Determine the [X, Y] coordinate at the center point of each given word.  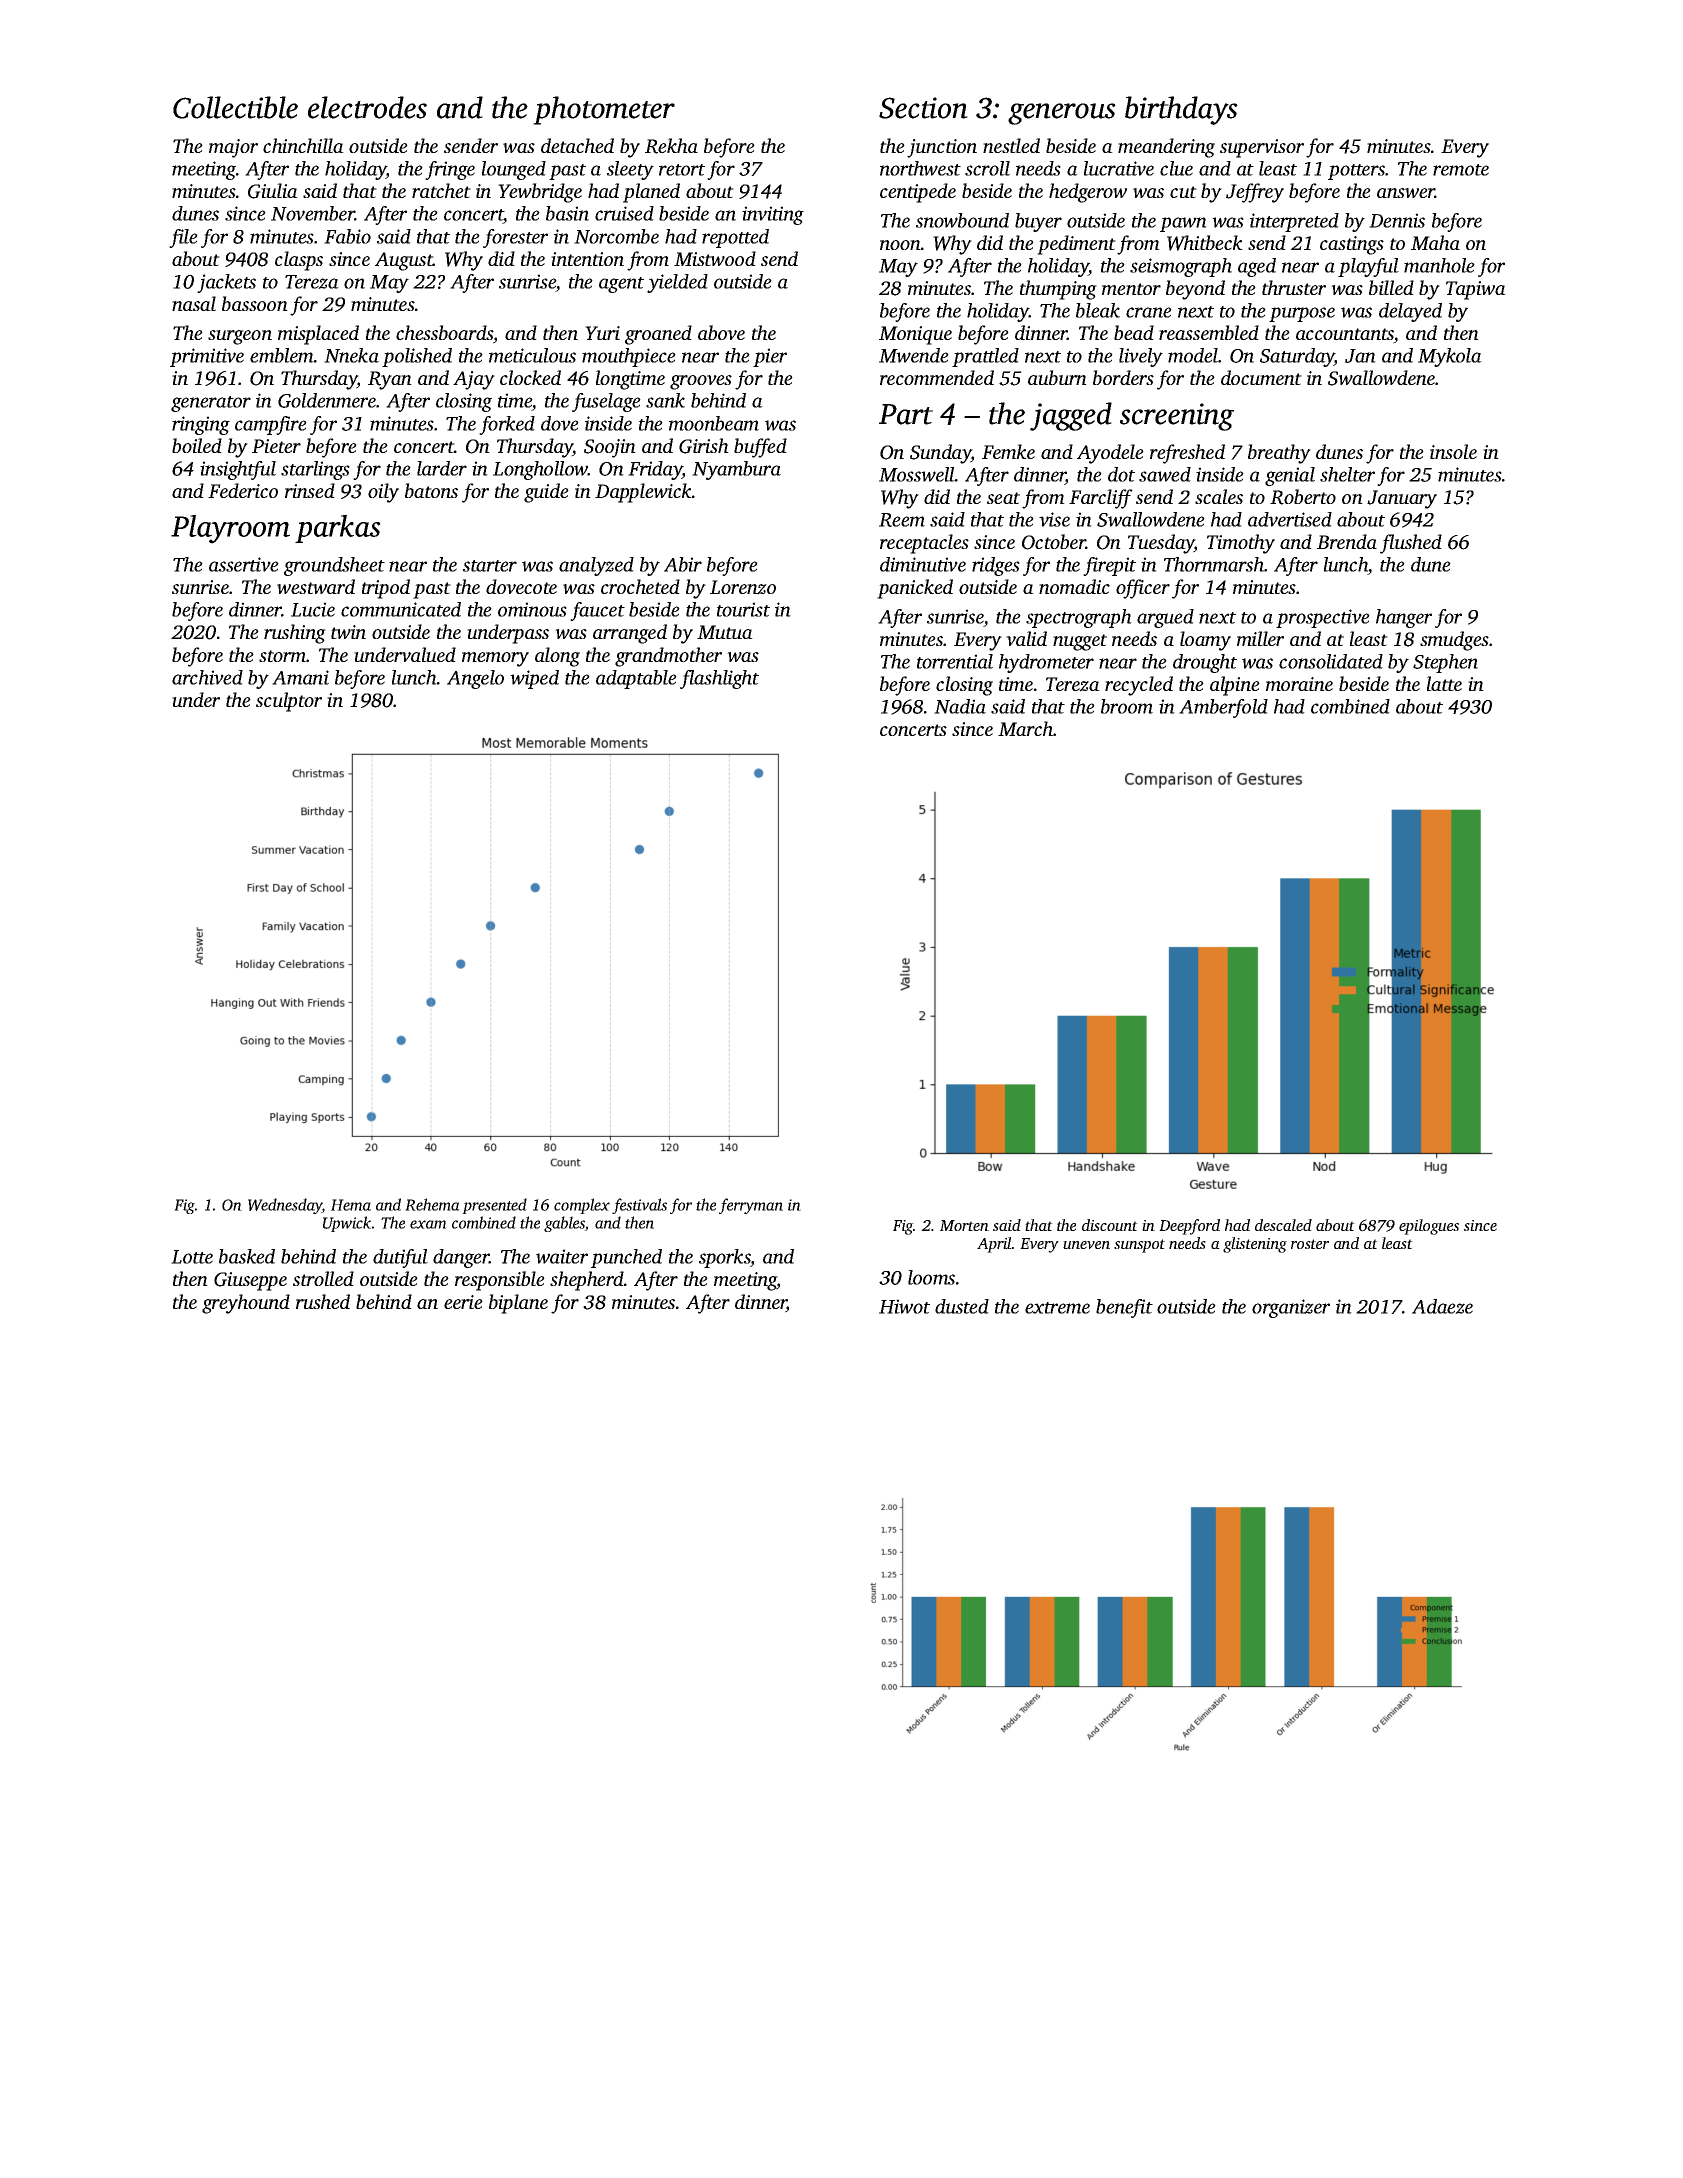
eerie [463, 1302]
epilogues [1429, 1227]
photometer [604, 110]
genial [1290, 476]
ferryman [751, 1206]
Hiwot [904, 1306]
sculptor [289, 702]
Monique [915, 335]
